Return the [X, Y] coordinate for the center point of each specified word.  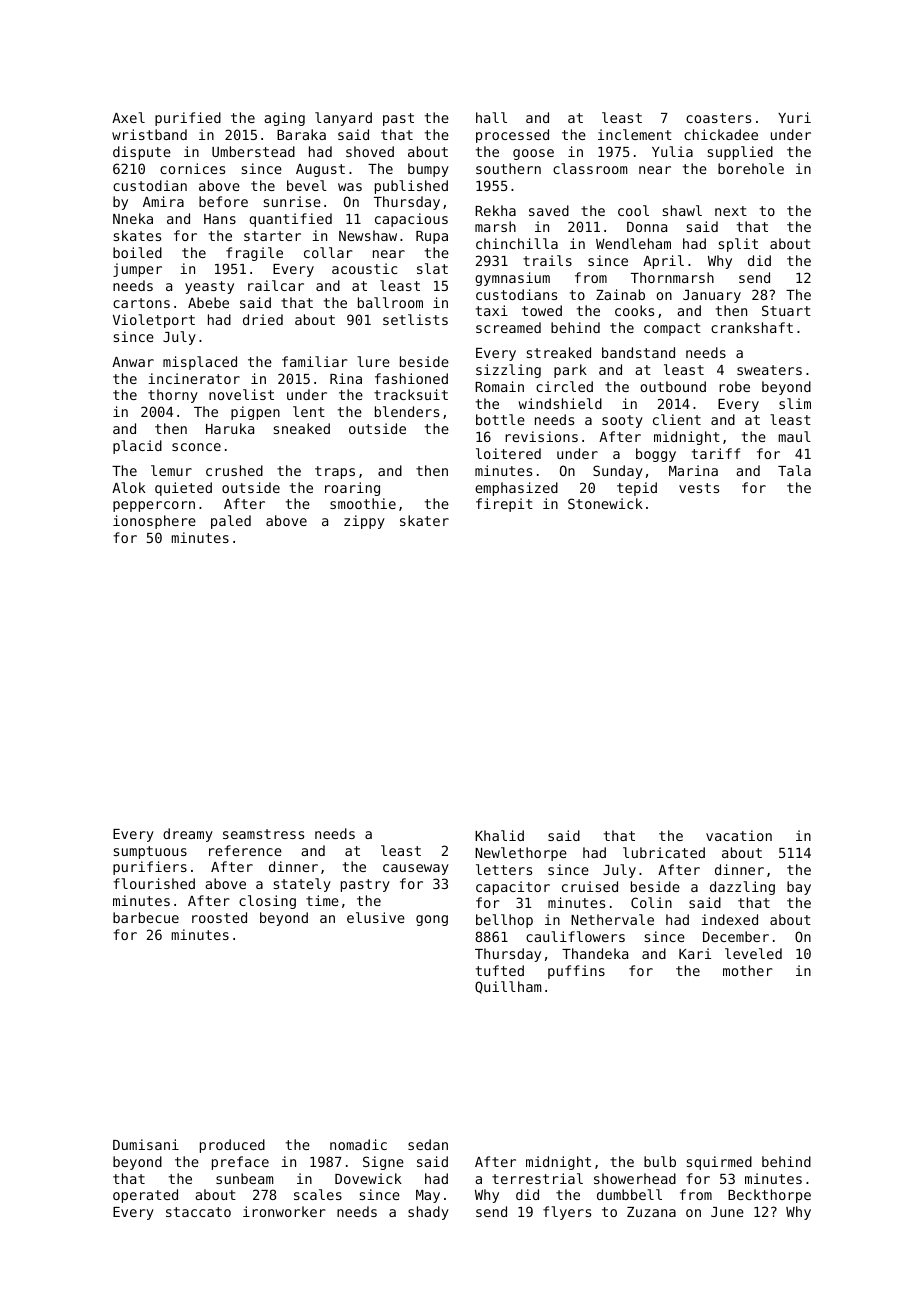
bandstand [638, 352]
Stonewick [605, 503]
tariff [716, 453]
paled [231, 522]
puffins [576, 972]
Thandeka [595, 953]
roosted [219, 917]
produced [232, 1146]
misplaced [200, 363]
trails [547, 260]
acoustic [364, 268]
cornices [192, 168]
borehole [751, 168]
